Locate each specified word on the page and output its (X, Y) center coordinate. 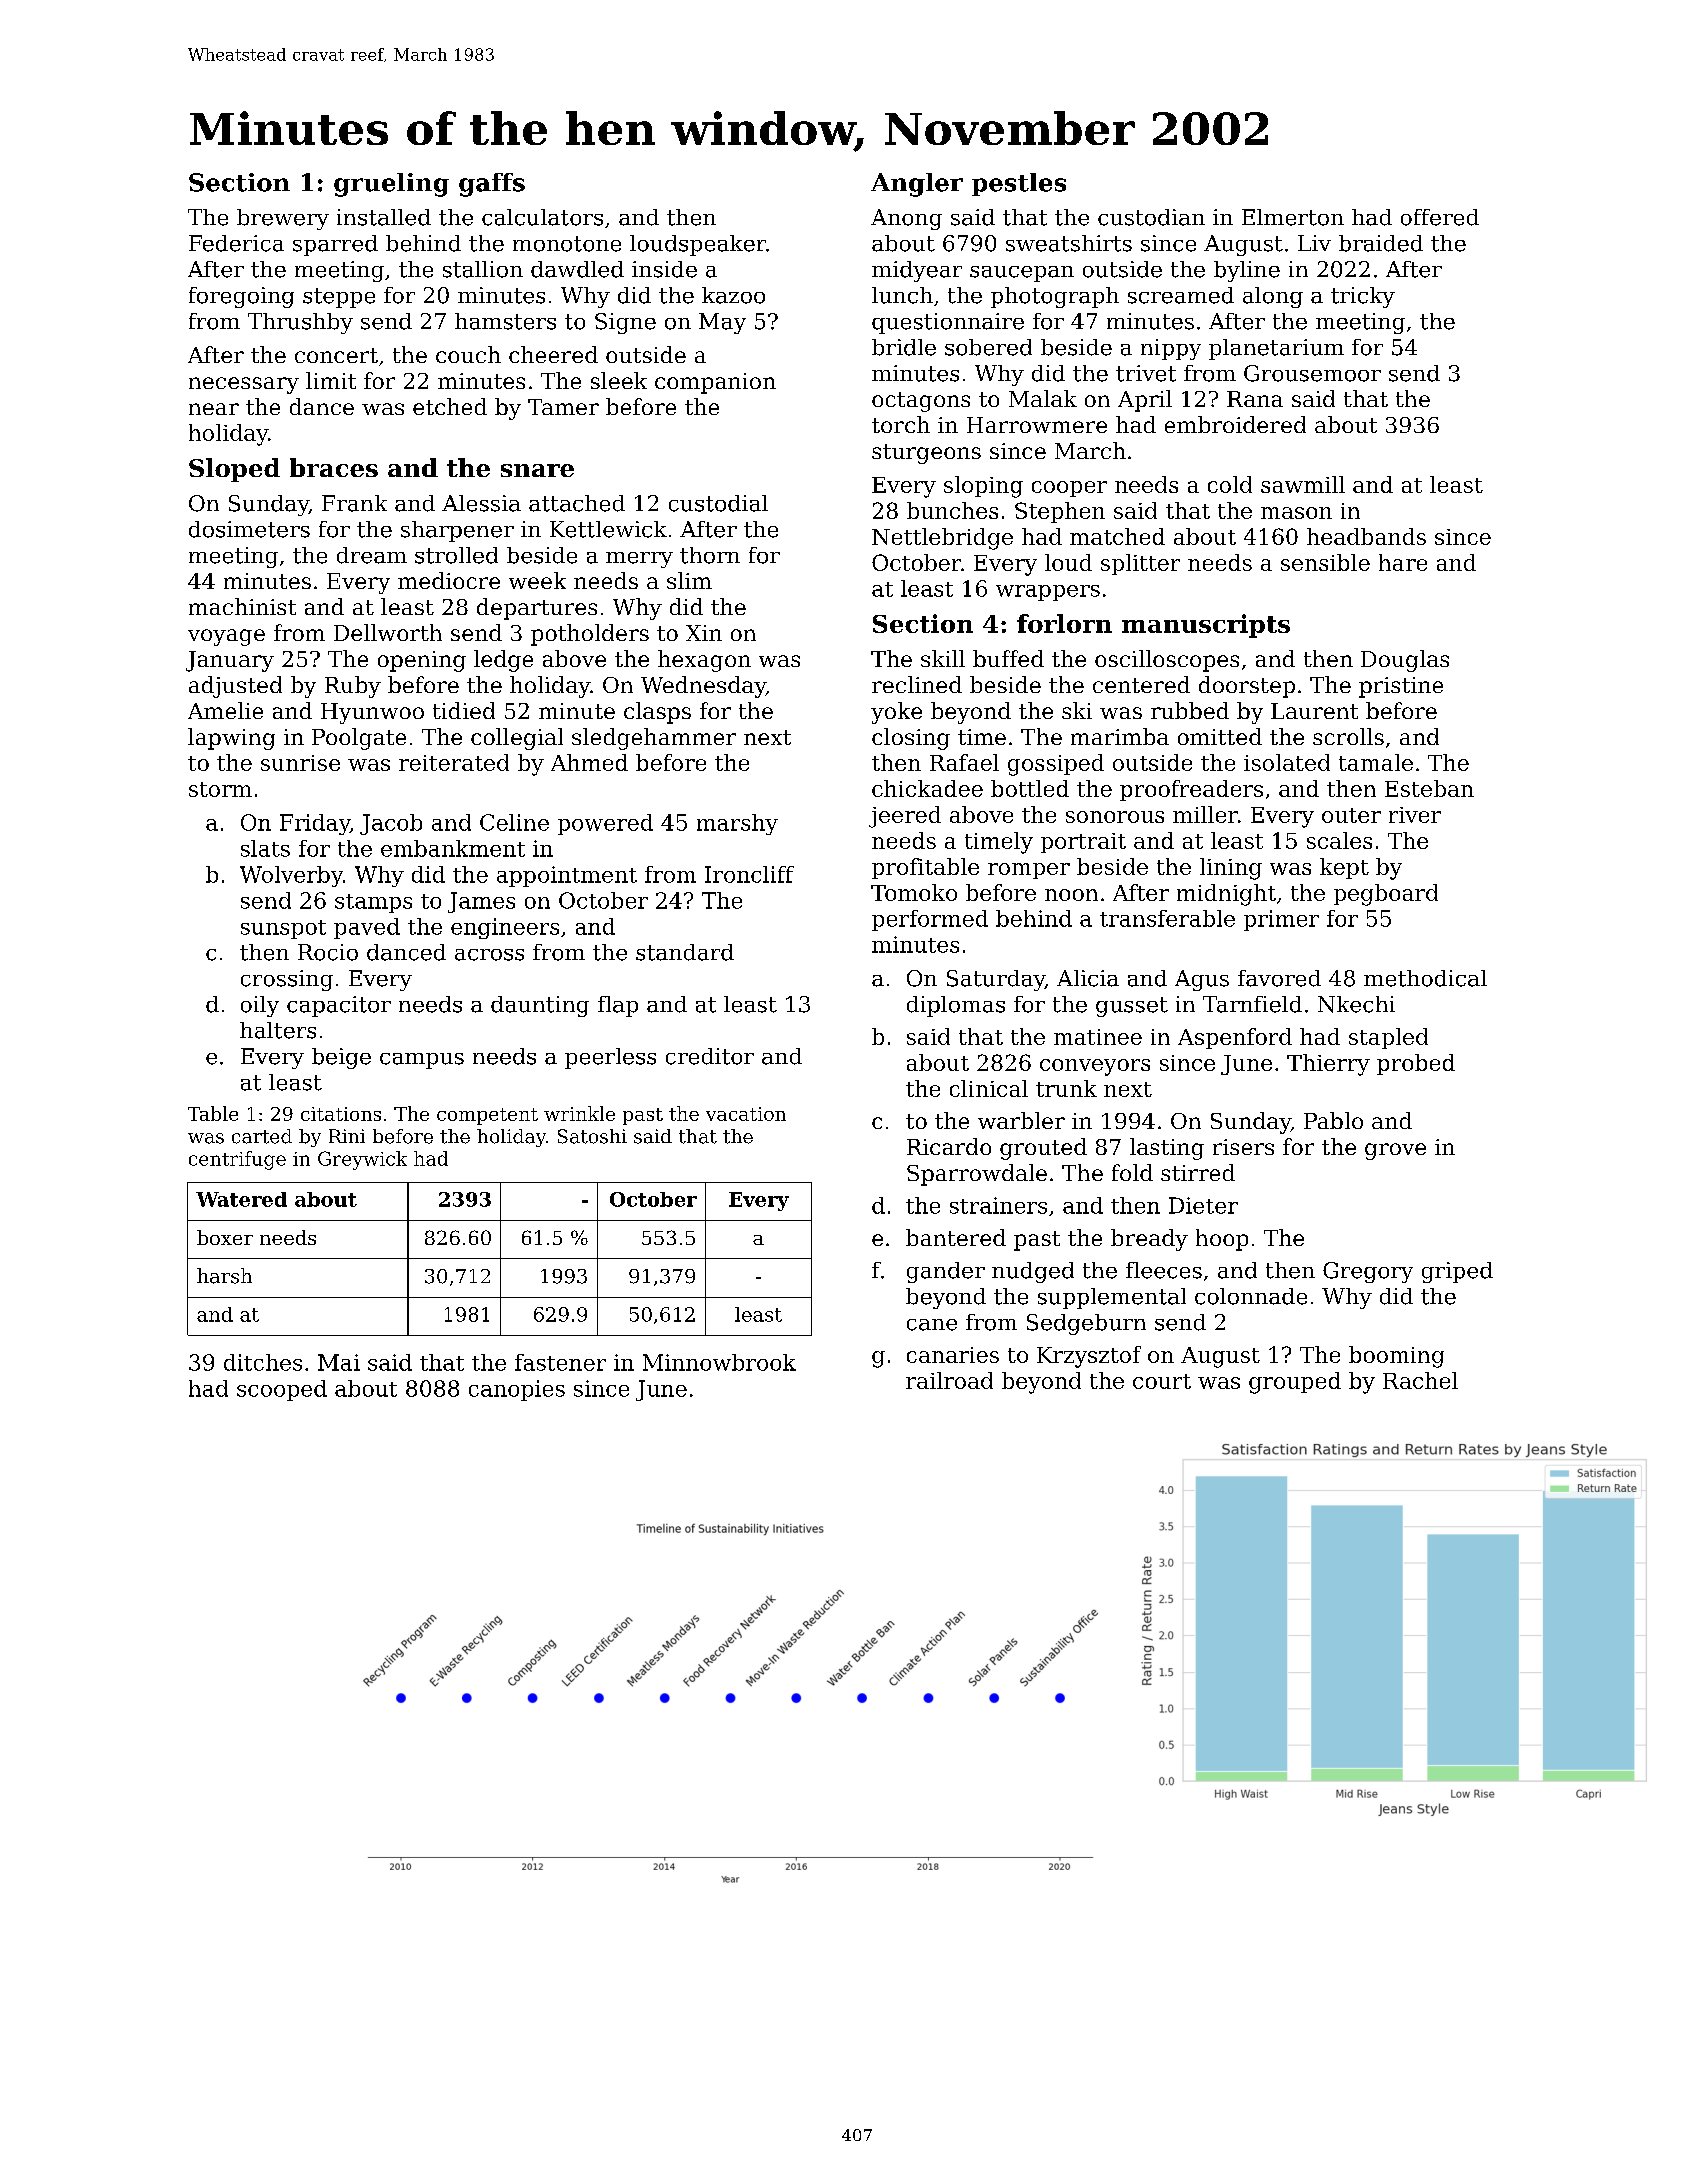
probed (1416, 1064)
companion (715, 383)
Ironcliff (749, 874)
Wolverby (291, 876)
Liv (1314, 243)
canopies (517, 1390)
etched (450, 406)
